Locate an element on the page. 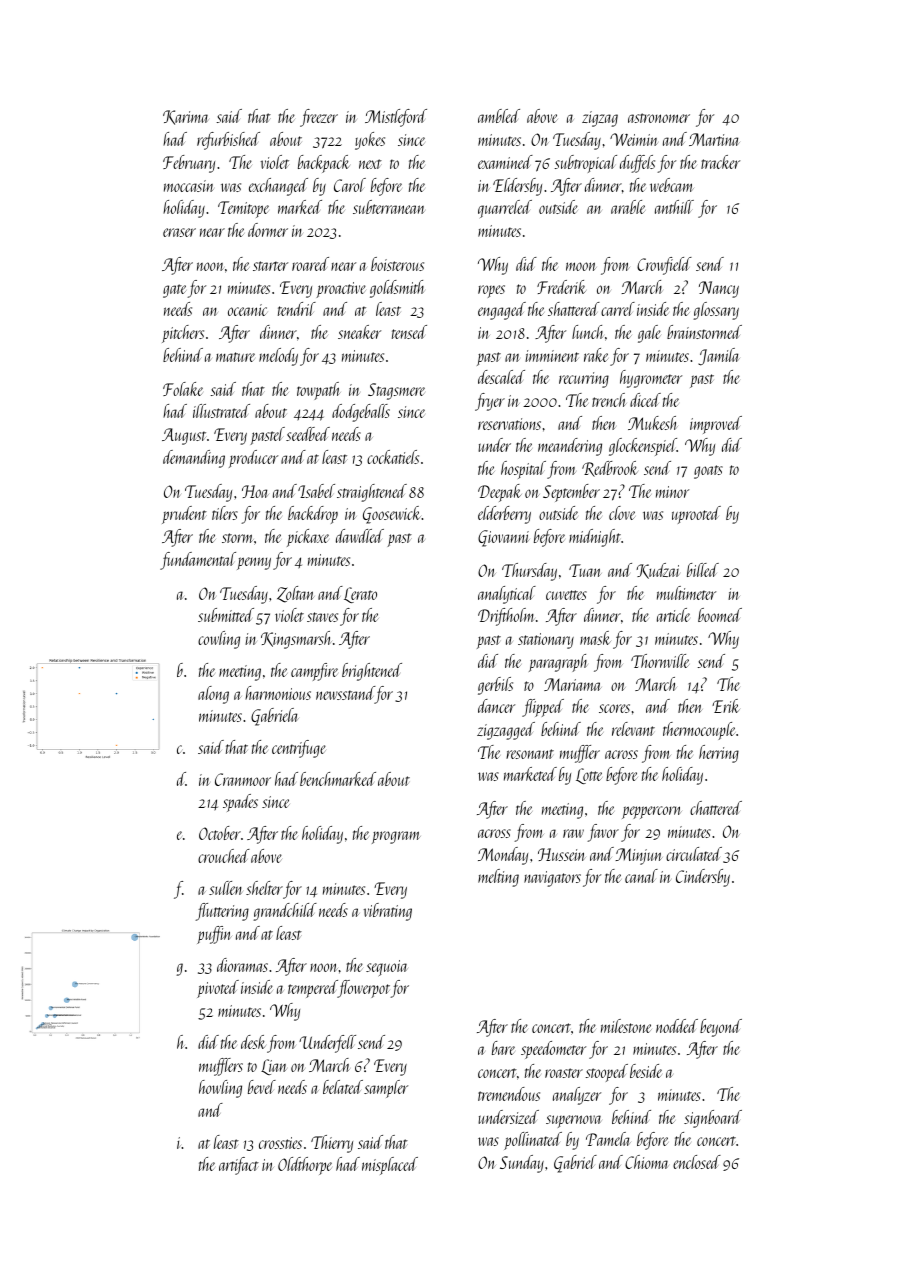 This page has width=903, height=1281. crossties is located at coordinates (280, 1143).
